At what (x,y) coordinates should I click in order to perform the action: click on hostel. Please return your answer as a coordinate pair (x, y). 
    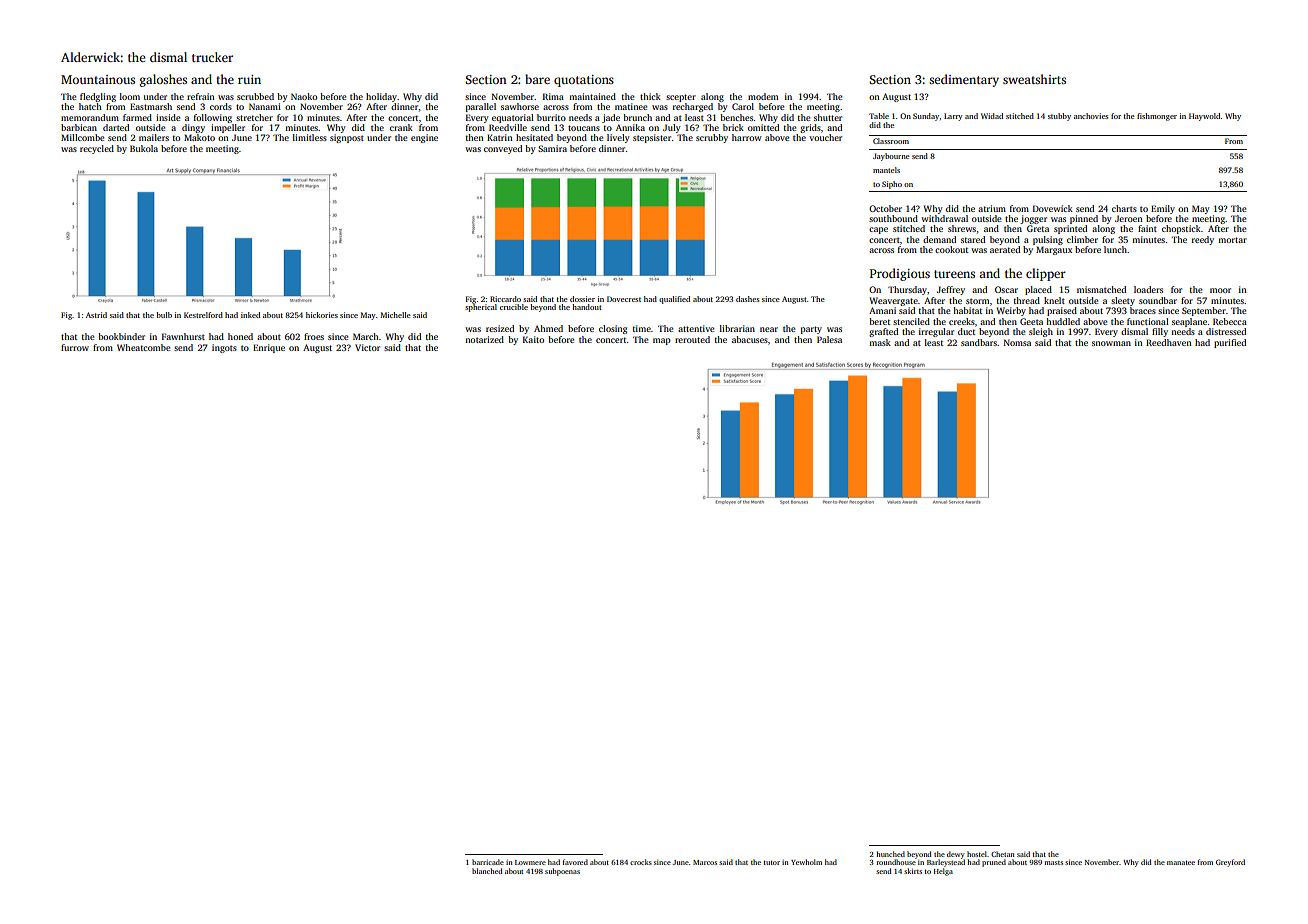
    Looking at the image, I should click on (977, 854).
